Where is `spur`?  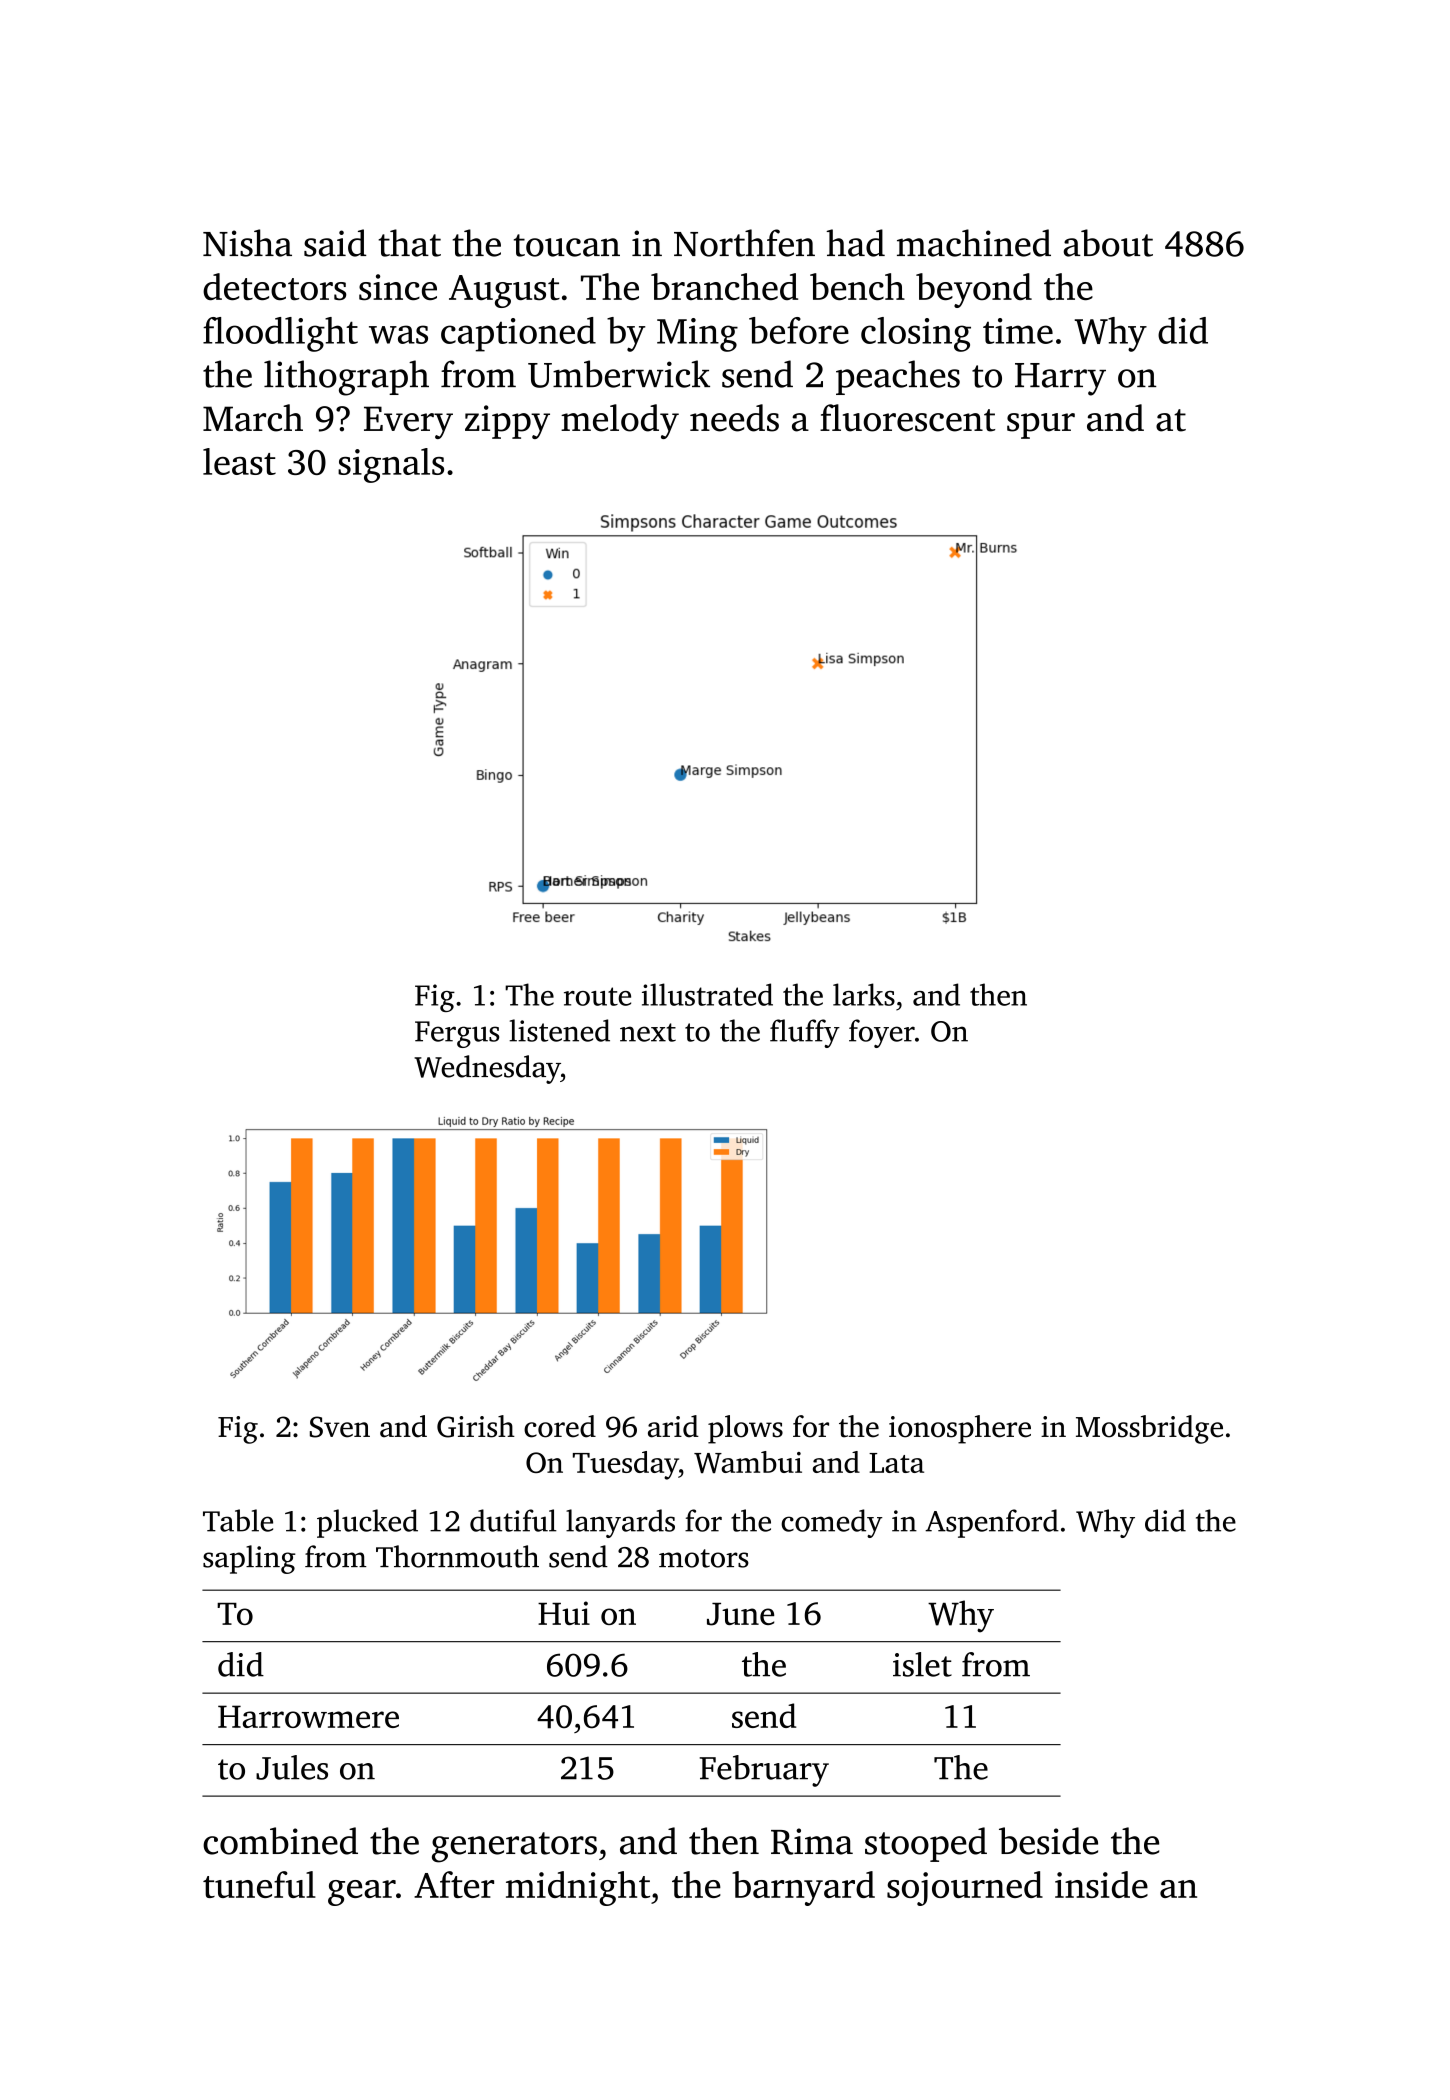 spur is located at coordinates (1041, 426).
